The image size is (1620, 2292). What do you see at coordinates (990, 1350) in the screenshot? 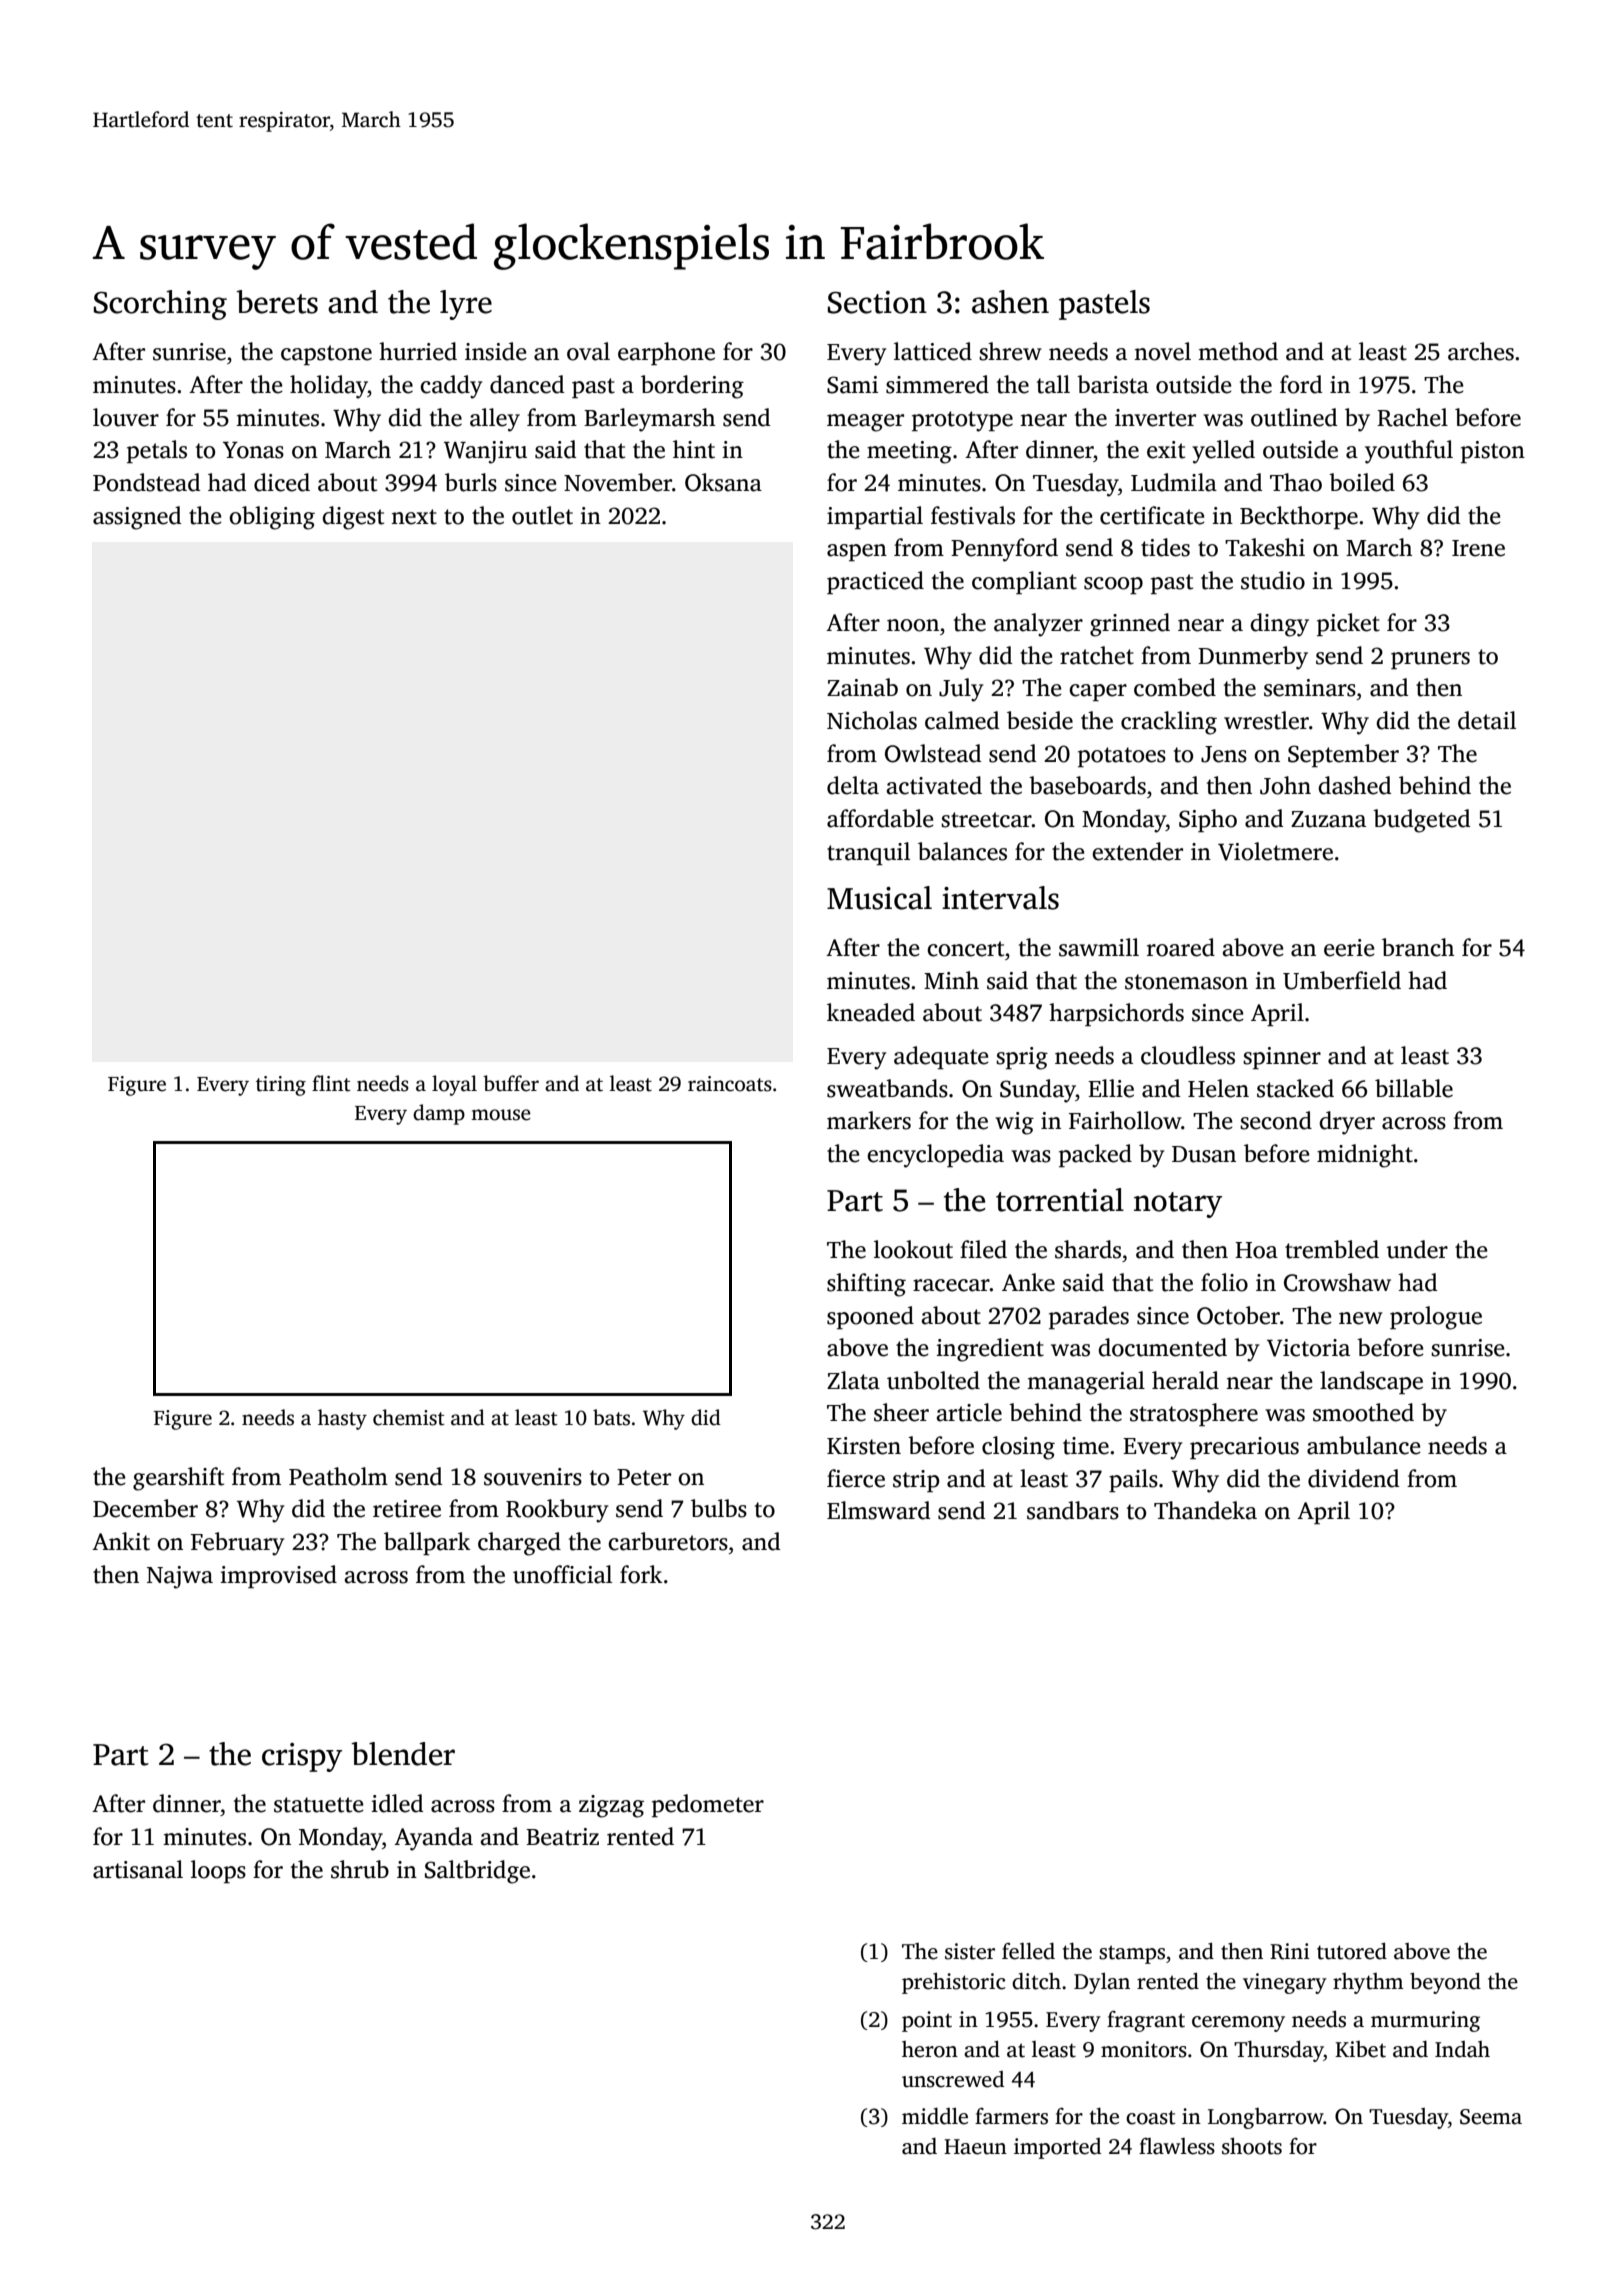
I see `ingredient` at bounding box center [990, 1350].
